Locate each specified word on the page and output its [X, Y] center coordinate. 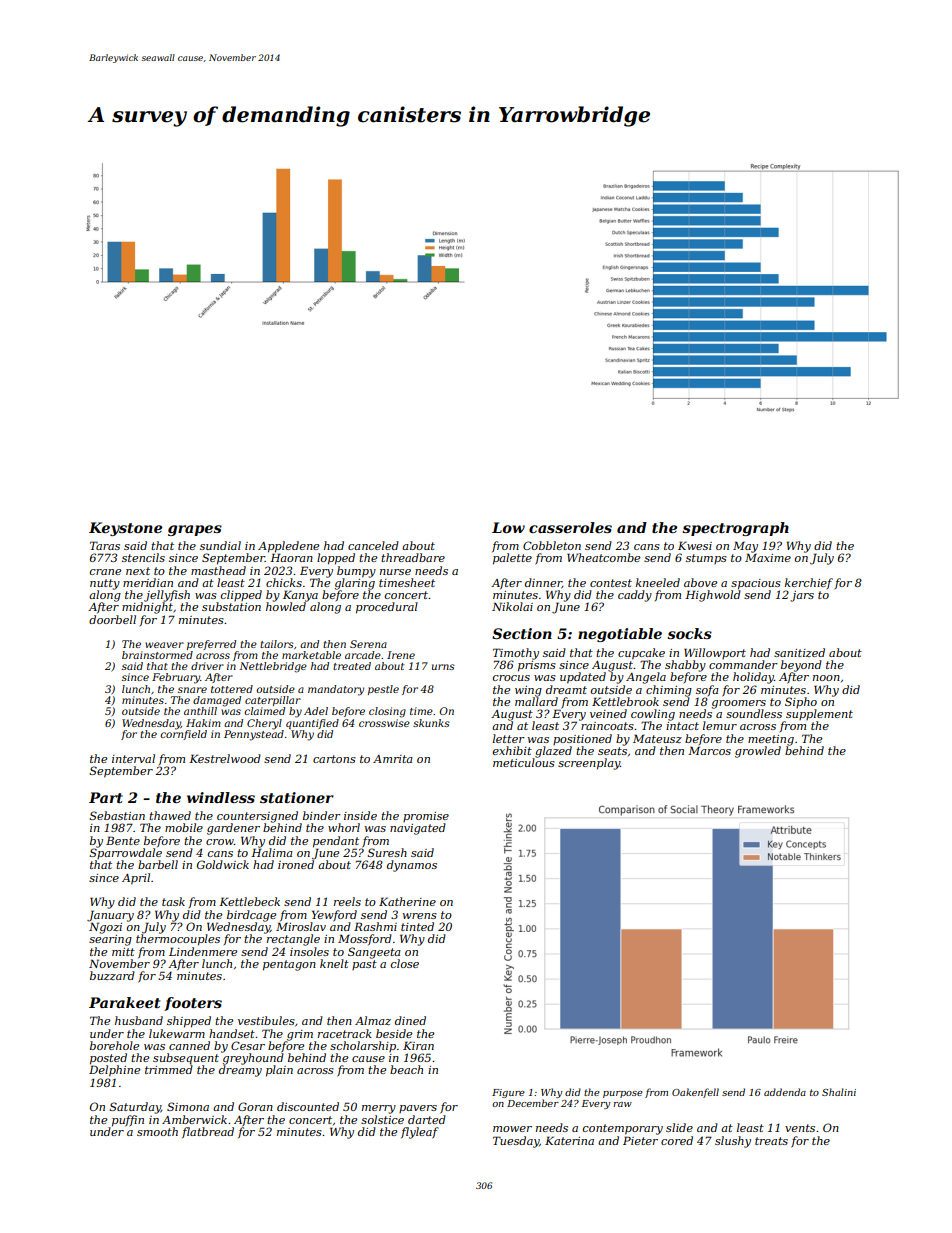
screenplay [589, 764]
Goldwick [223, 864]
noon [826, 678]
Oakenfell [695, 1093]
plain [279, 1071]
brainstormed [157, 655]
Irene [401, 655]
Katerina [569, 1140]
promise [426, 817]
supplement [819, 714]
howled [286, 606]
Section [522, 633]
